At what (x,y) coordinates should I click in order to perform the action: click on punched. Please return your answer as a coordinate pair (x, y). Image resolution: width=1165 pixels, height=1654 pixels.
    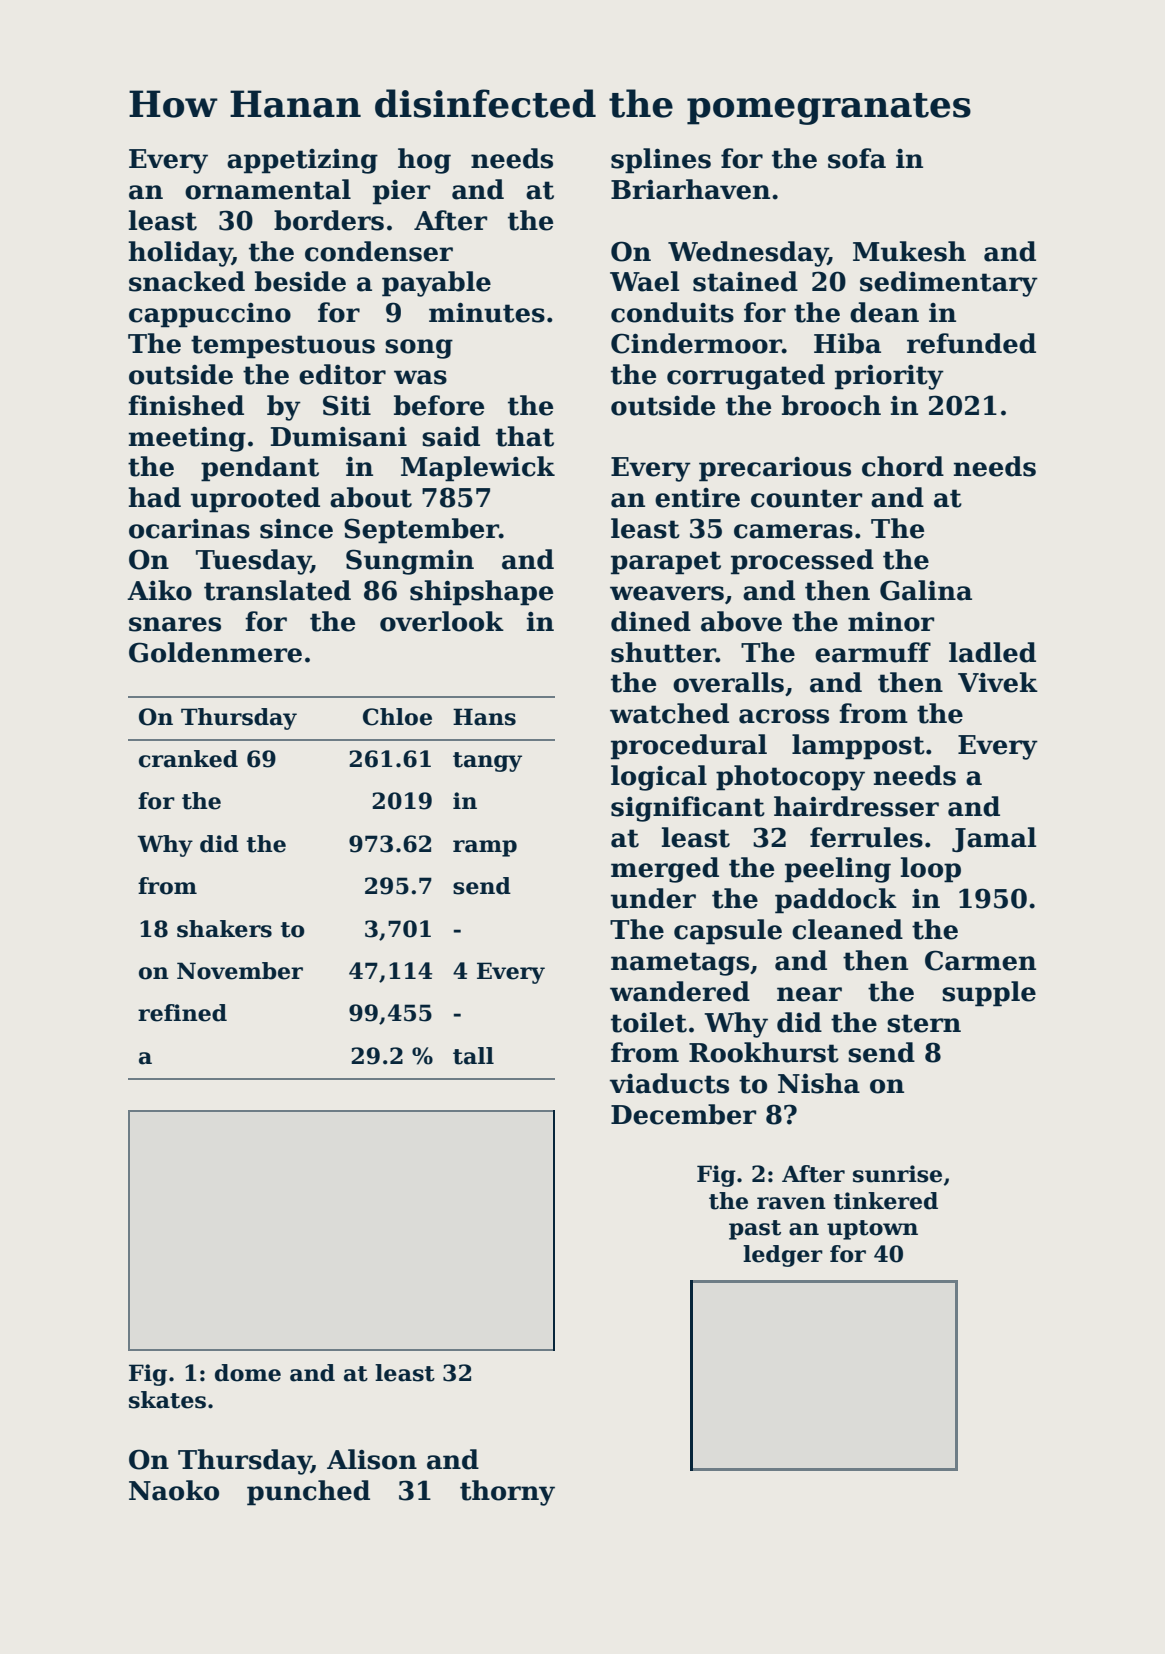
    Looking at the image, I should click on (308, 1493).
